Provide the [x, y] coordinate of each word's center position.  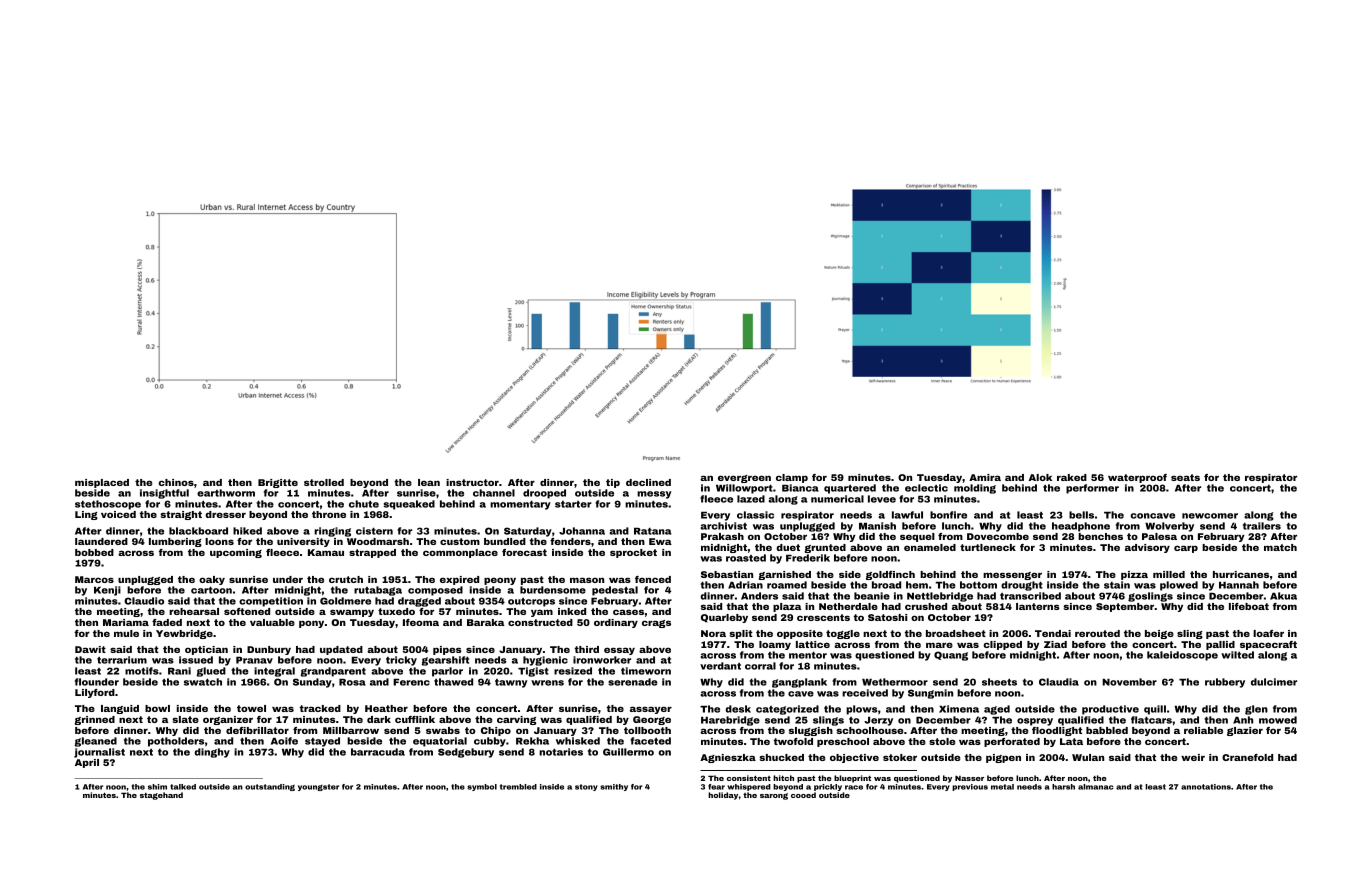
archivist [723, 526]
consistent [749, 778]
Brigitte [278, 483]
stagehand [161, 796]
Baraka [485, 622]
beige [1159, 634]
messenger [1012, 576]
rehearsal [194, 611]
